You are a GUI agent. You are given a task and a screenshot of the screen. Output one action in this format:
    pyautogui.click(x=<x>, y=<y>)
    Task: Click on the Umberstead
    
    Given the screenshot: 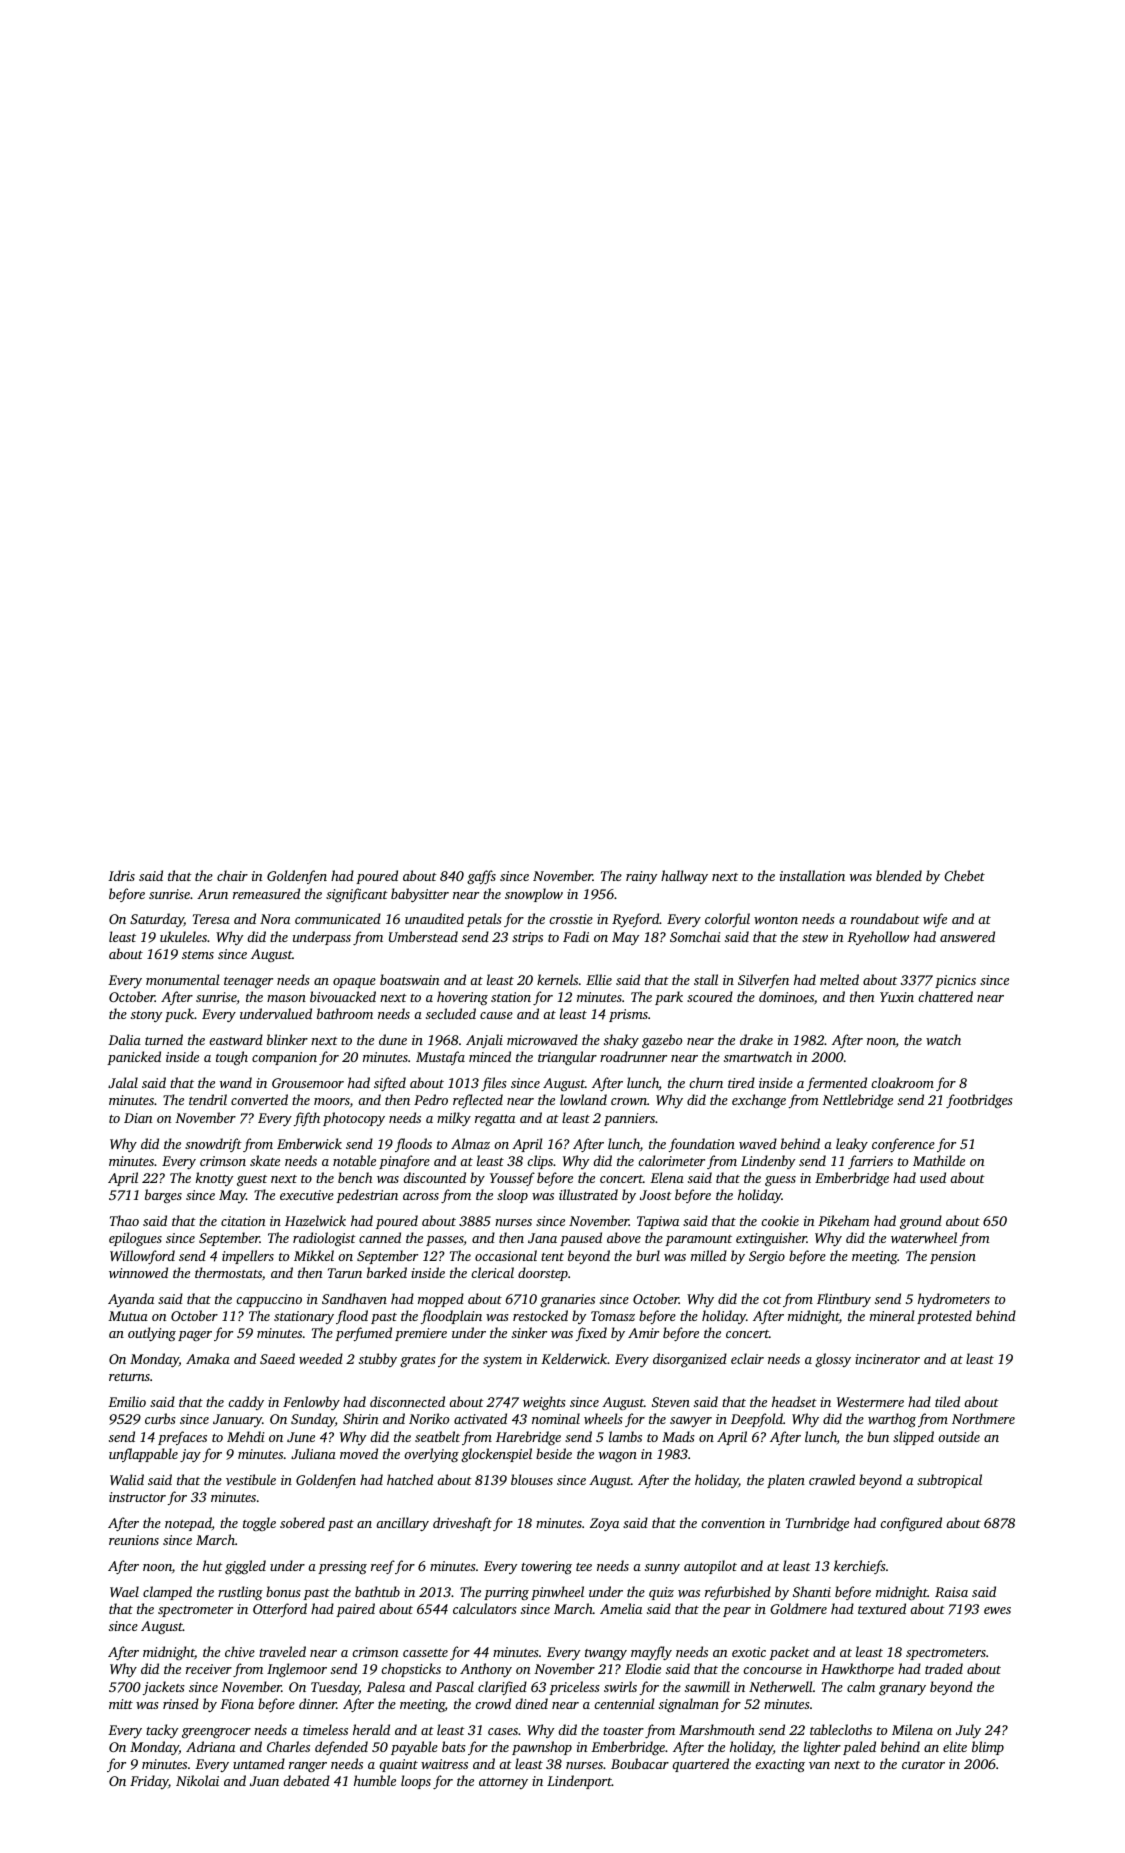 What is the action you would take?
    pyautogui.click(x=423, y=936)
